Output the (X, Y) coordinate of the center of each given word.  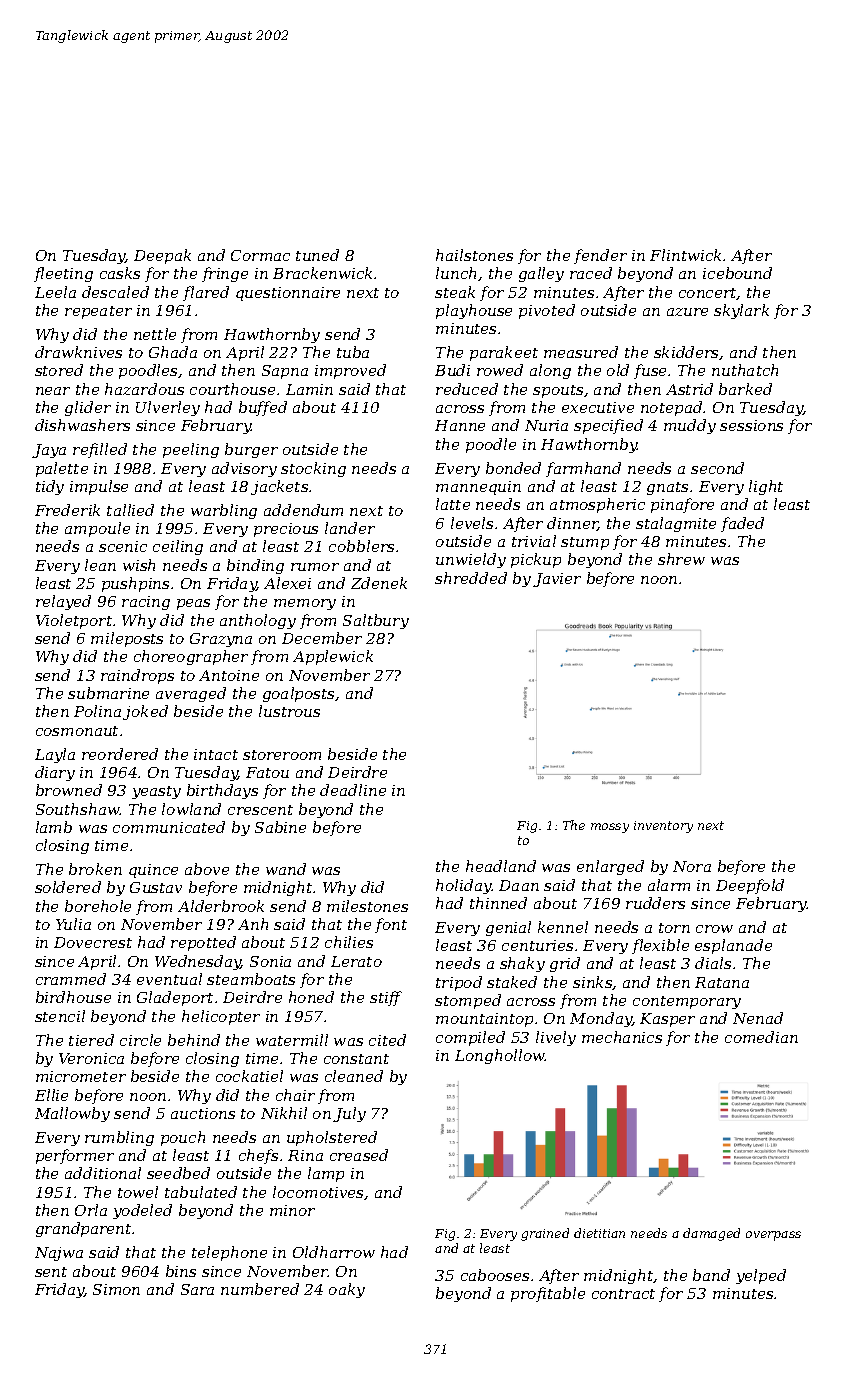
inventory (663, 827)
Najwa (59, 1254)
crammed (71, 979)
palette (62, 469)
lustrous (289, 711)
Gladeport (175, 998)
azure (687, 312)
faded (742, 524)
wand (286, 869)
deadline (353, 790)
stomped (468, 1001)
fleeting (63, 274)
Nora (692, 866)
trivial (534, 541)
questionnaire (288, 294)
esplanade (733, 946)
